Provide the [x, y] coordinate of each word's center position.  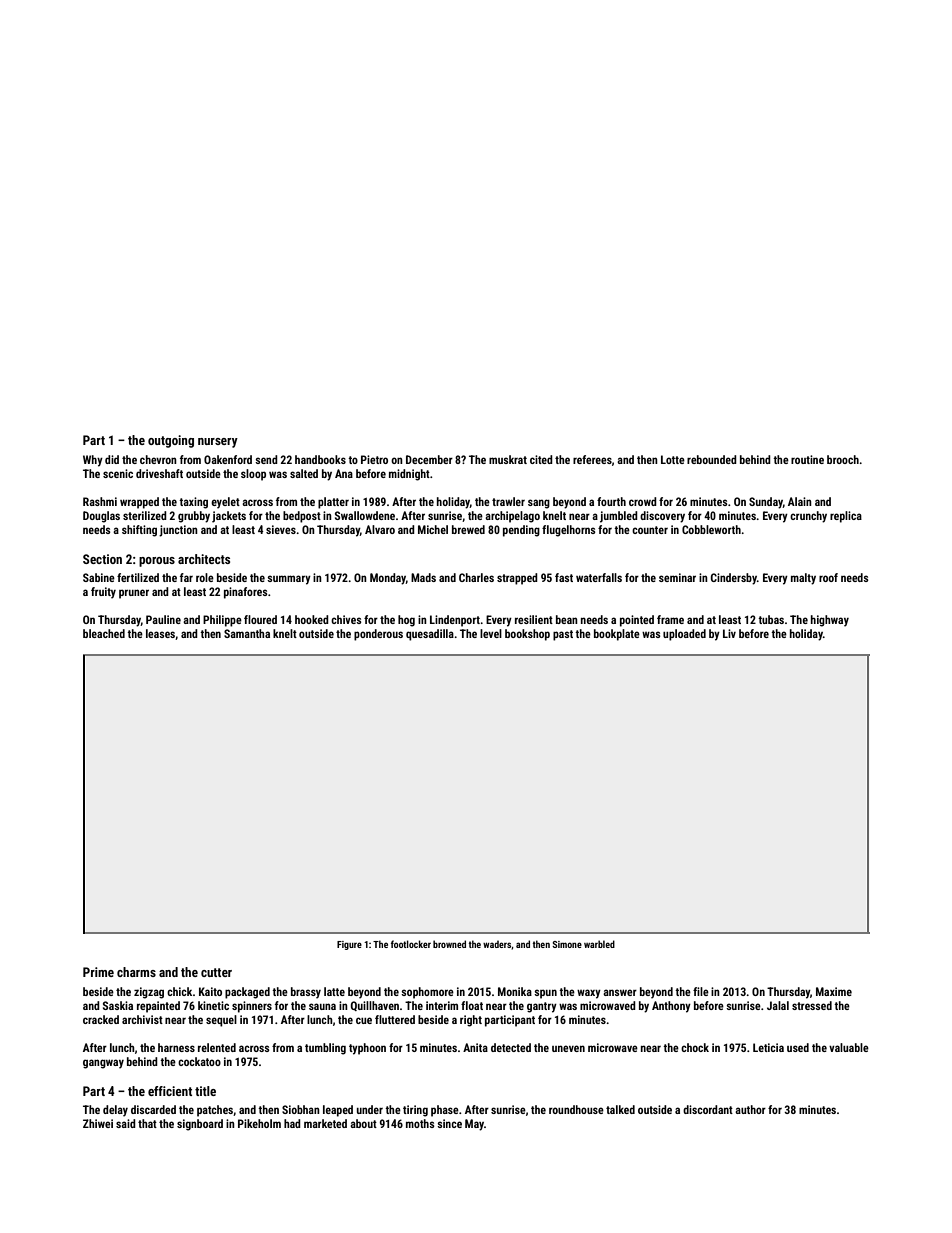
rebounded [712, 459]
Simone [567, 944]
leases [160, 633]
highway [830, 621]
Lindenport [455, 621]
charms [136, 972]
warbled [599, 944]
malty [803, 579]
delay [115, 1111]
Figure [349, 945]
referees [592, 459]
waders [497, 944]
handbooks [320, 459]
